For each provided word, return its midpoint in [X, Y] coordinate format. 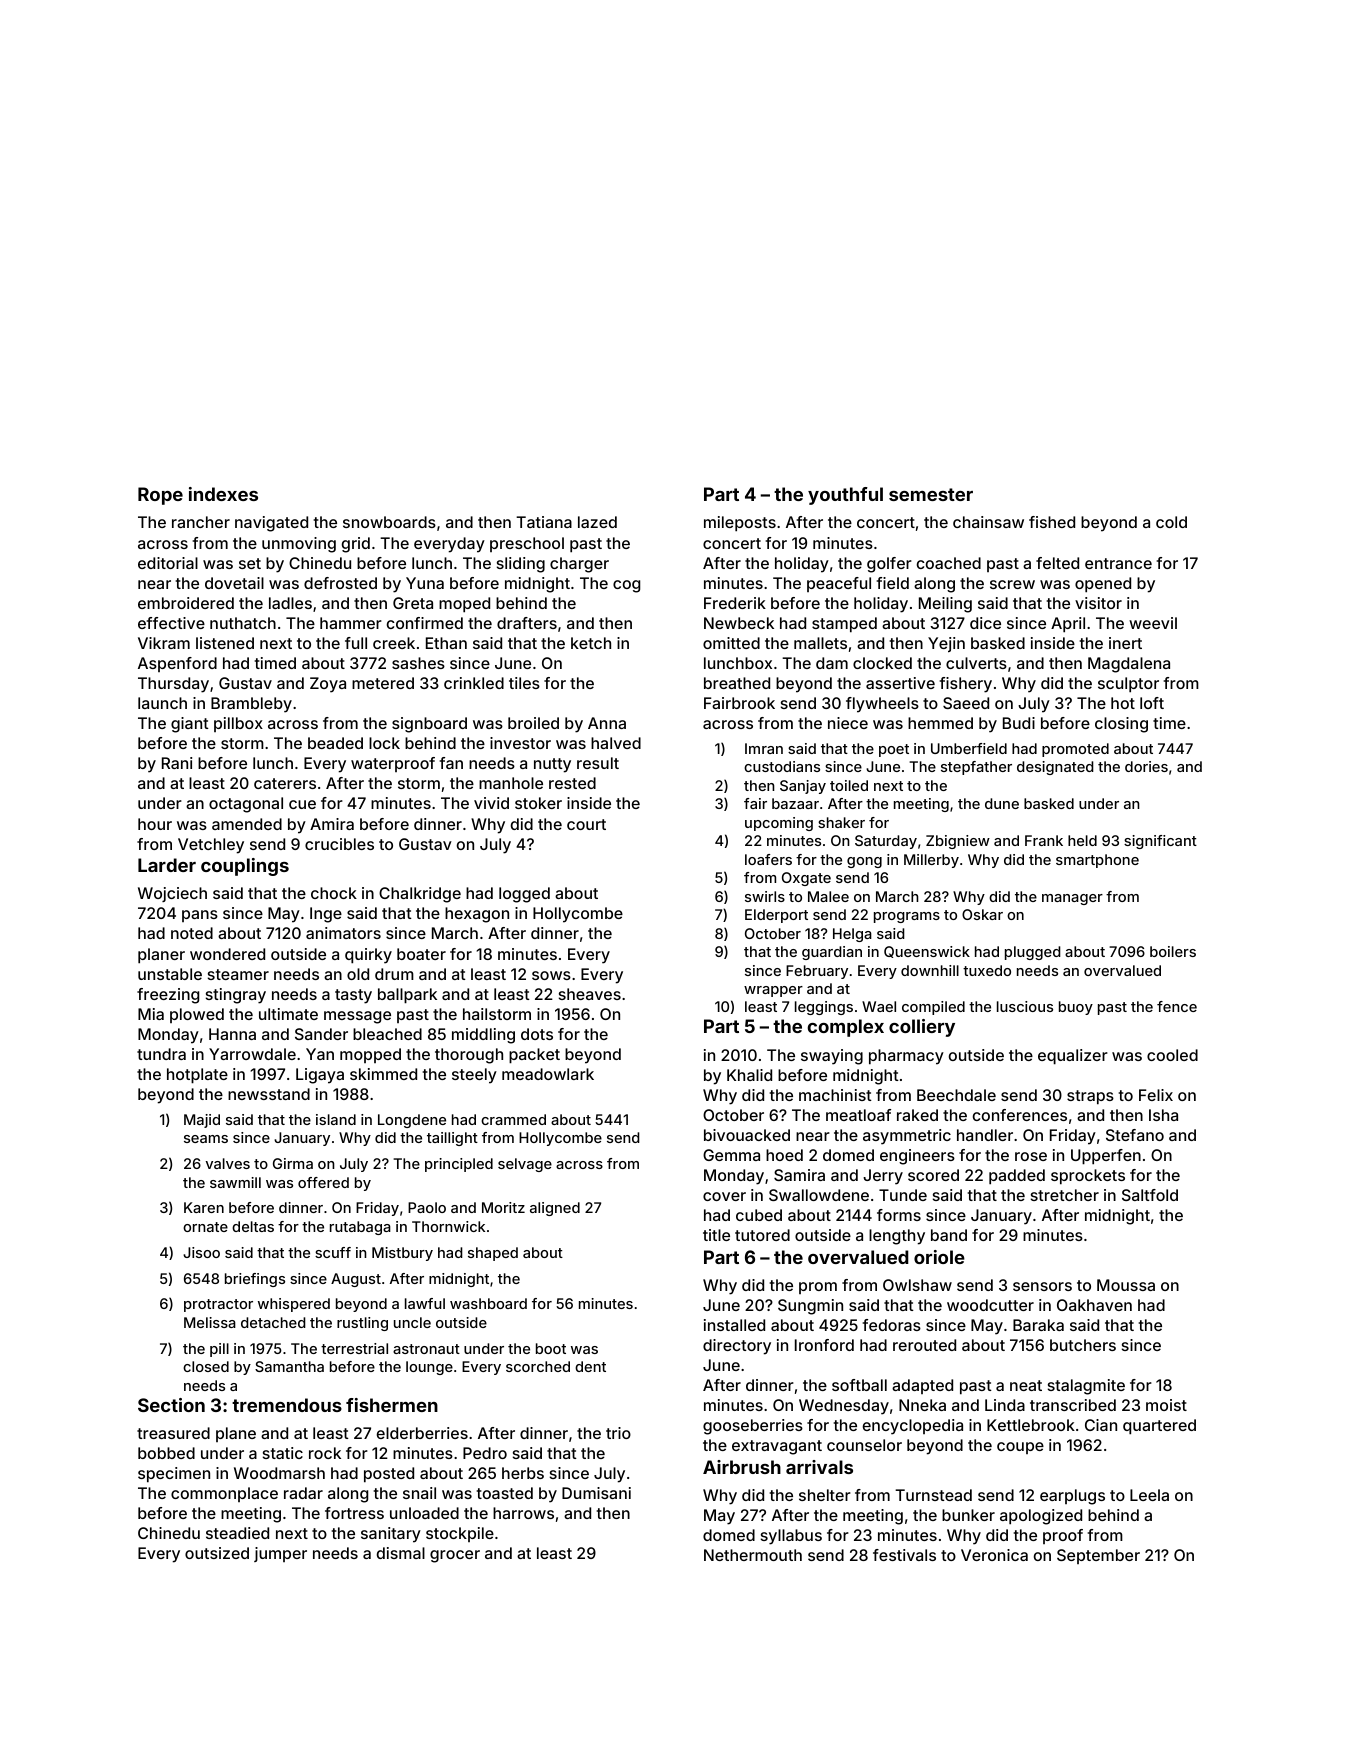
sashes [418, 663]
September [1098, 1556]
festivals [904, 1555]
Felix [1156, 1095]
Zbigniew [958, 842]
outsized [217, 1553]
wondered [227, 954]
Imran [764, 748]
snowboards [389, 522]
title [716, 1235]
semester [931, 494]
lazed [597, 522]
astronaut [426, 1349]
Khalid [749, 1075]
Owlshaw [917, 1285]
